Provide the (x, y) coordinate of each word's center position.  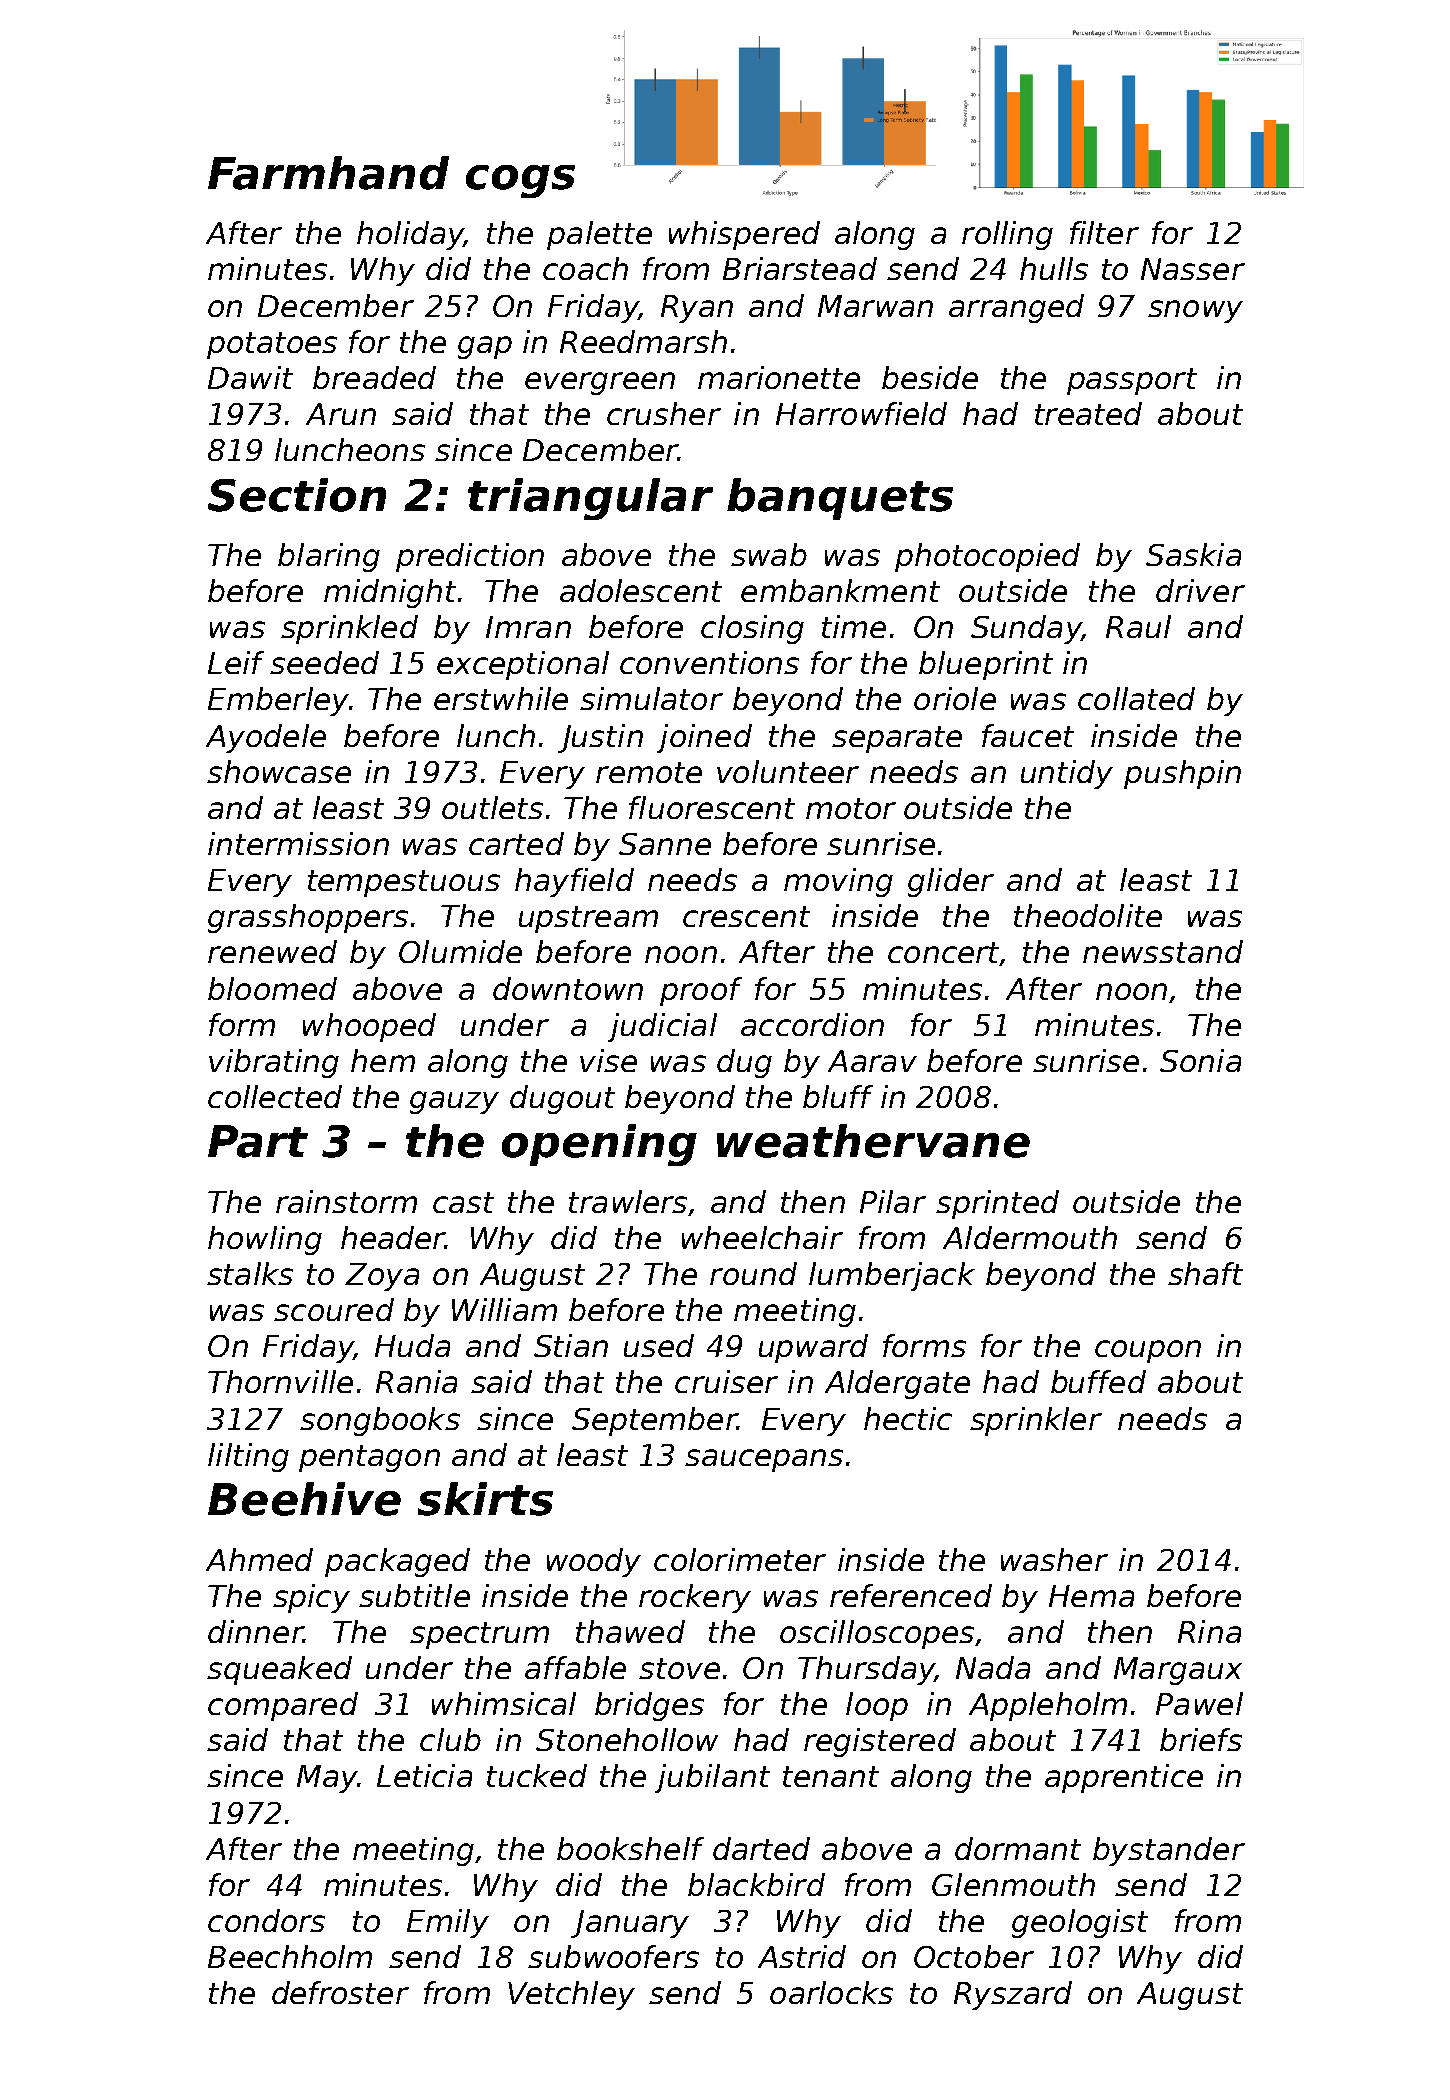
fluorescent (712, 807)
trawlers (628, 1201)
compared (283, 1706)
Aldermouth (1030, 1237)
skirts (485, 1499)
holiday (410, 235)
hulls (1054, 268)
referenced (911, 1595)
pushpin (1182, 774)
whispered (744, 235)
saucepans (764, 1460)
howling (265, 1240)
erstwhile (501, 698)
